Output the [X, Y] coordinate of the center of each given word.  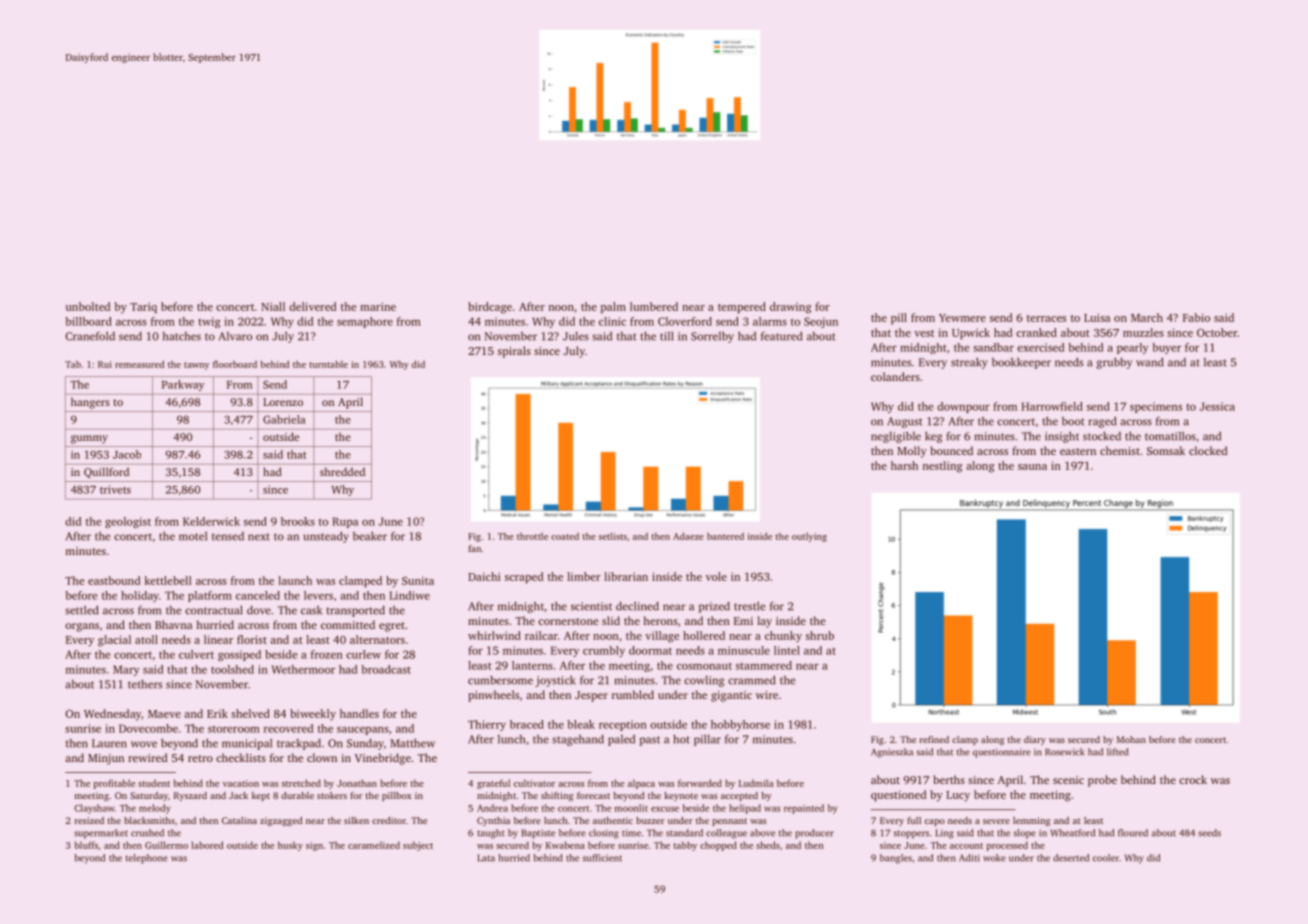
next [259, 537]
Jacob [127, 454]
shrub [820, 635]
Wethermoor [303, 669]
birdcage [490, 308]
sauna [1032, 467]
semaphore [365, 322]
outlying [809, 537]
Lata [486, 858]
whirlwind [494, 635]
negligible [896, 437]
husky [290, 846]
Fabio [1196, 317]
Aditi [969, 858]
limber [584, 576]
